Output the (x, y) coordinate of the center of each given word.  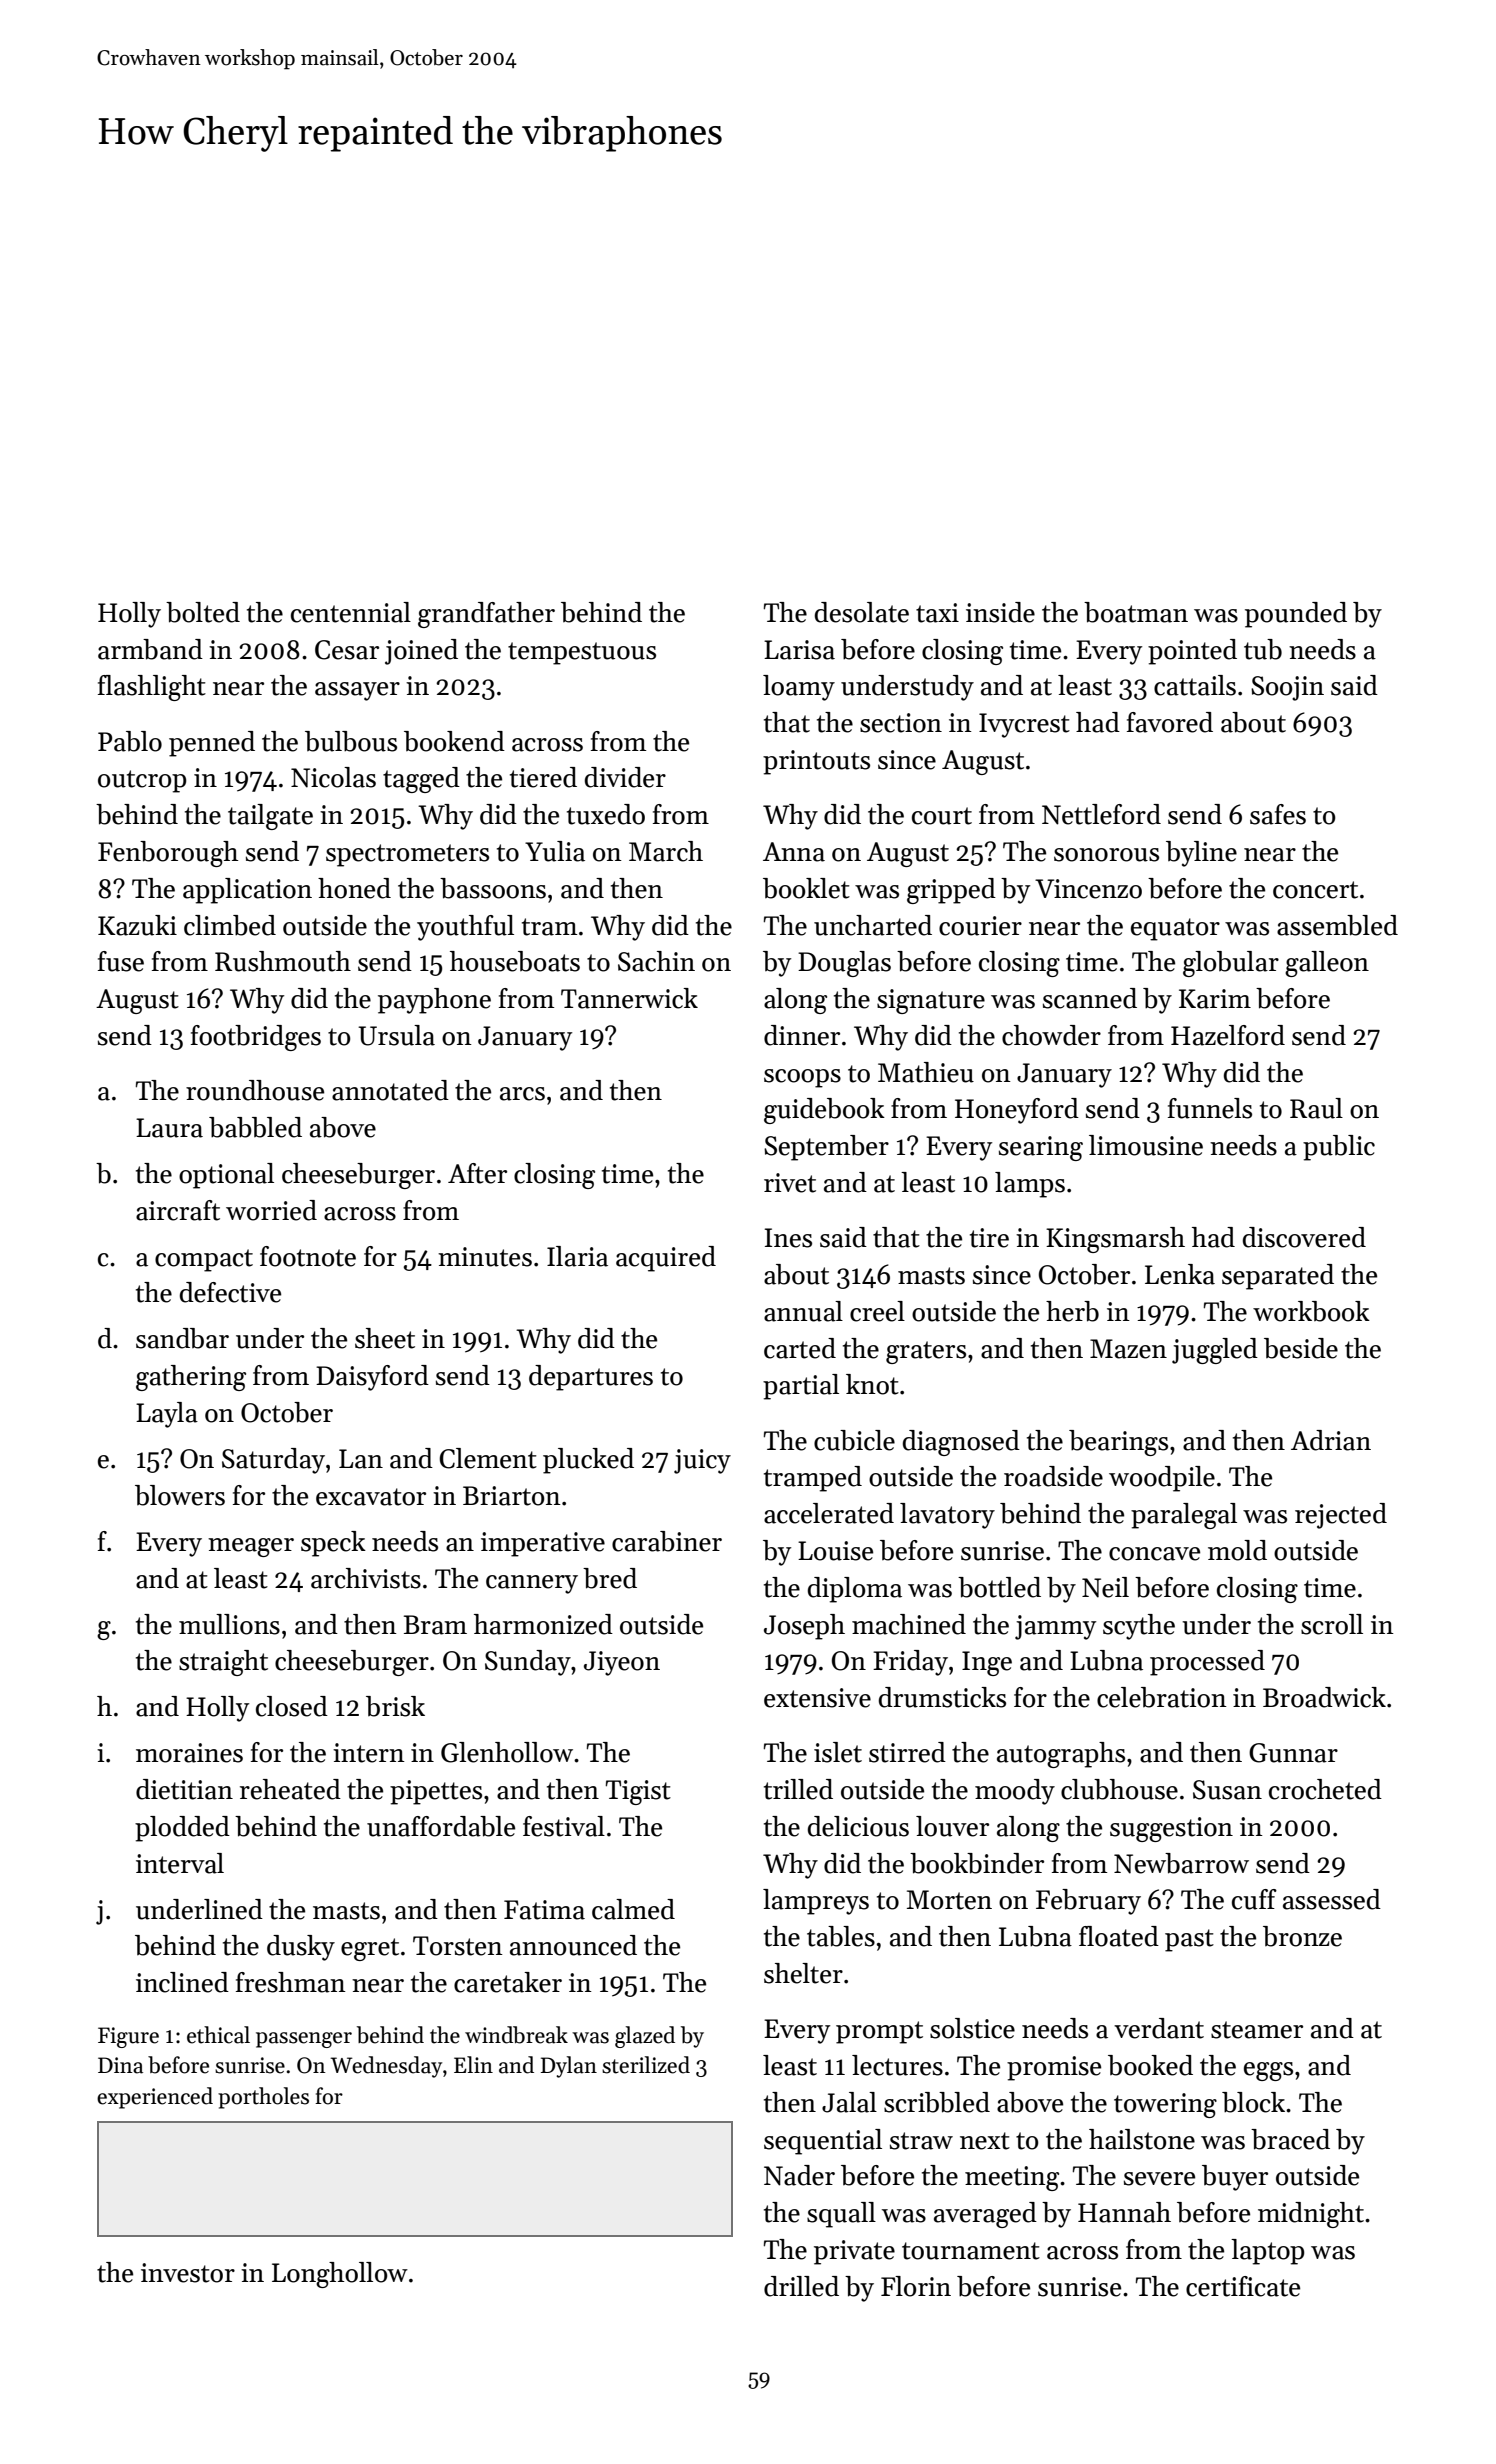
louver (952, 1826)
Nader (799, 2175)
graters (926, 1352)
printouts (816, 762)
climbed (230, 925)
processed (1207, 1663)
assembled (1337, 925)
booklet (806, 888)
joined (421, 652)
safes (1278, 814)
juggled (1215, 1351)
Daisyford (372, 1378)
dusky (301, 1948)
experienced (155, 2098)
